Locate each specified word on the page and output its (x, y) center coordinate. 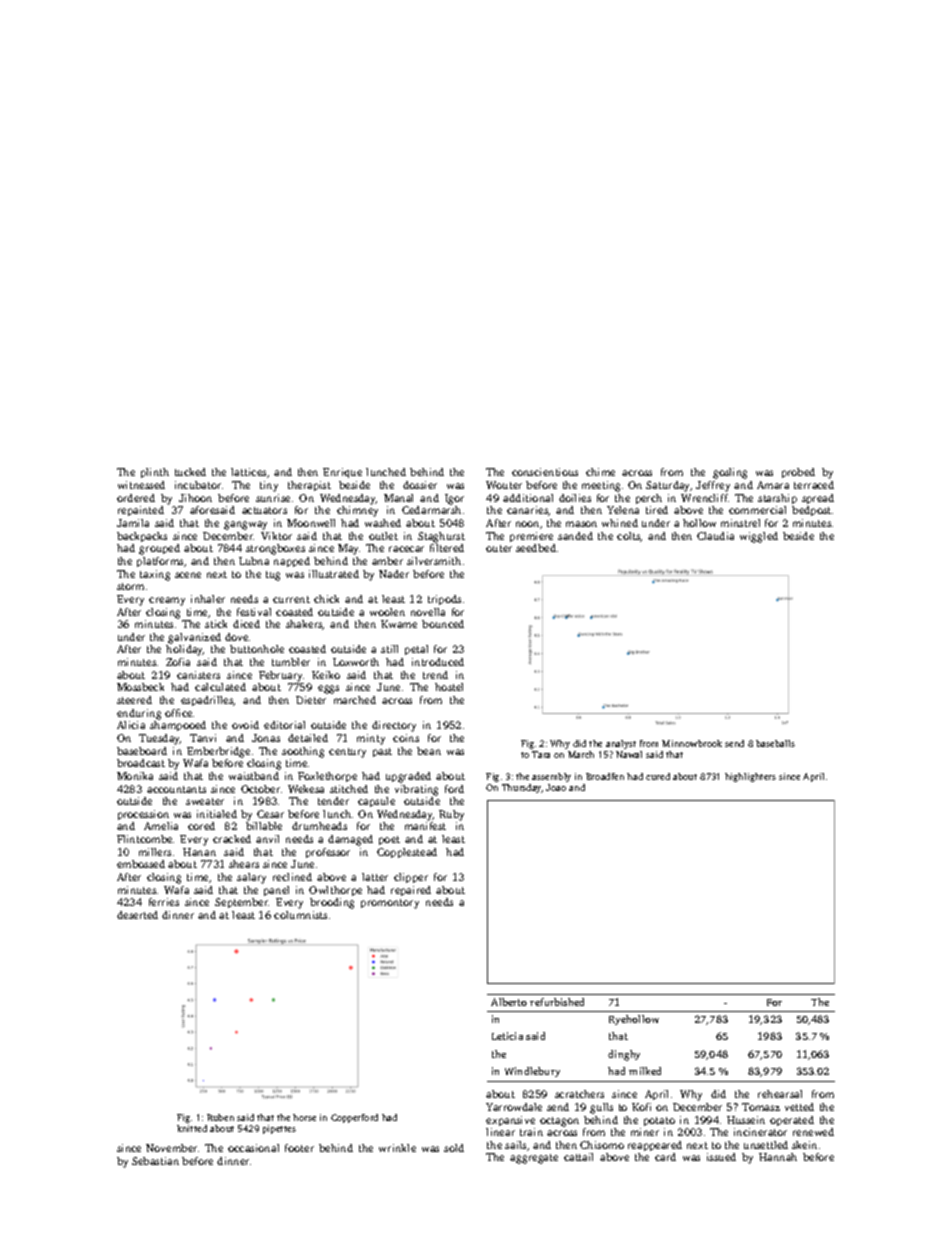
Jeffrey (713, 486)
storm (130, 586)
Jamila (133, 523)
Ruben (220, 1117)
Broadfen (605, 776)
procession (143, 815)
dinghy (624, 1055)
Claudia (715, 536)
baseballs (775, 743)
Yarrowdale (514, 1107)
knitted (192, 1128)
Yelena (623, 510)
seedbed (536, 548)
